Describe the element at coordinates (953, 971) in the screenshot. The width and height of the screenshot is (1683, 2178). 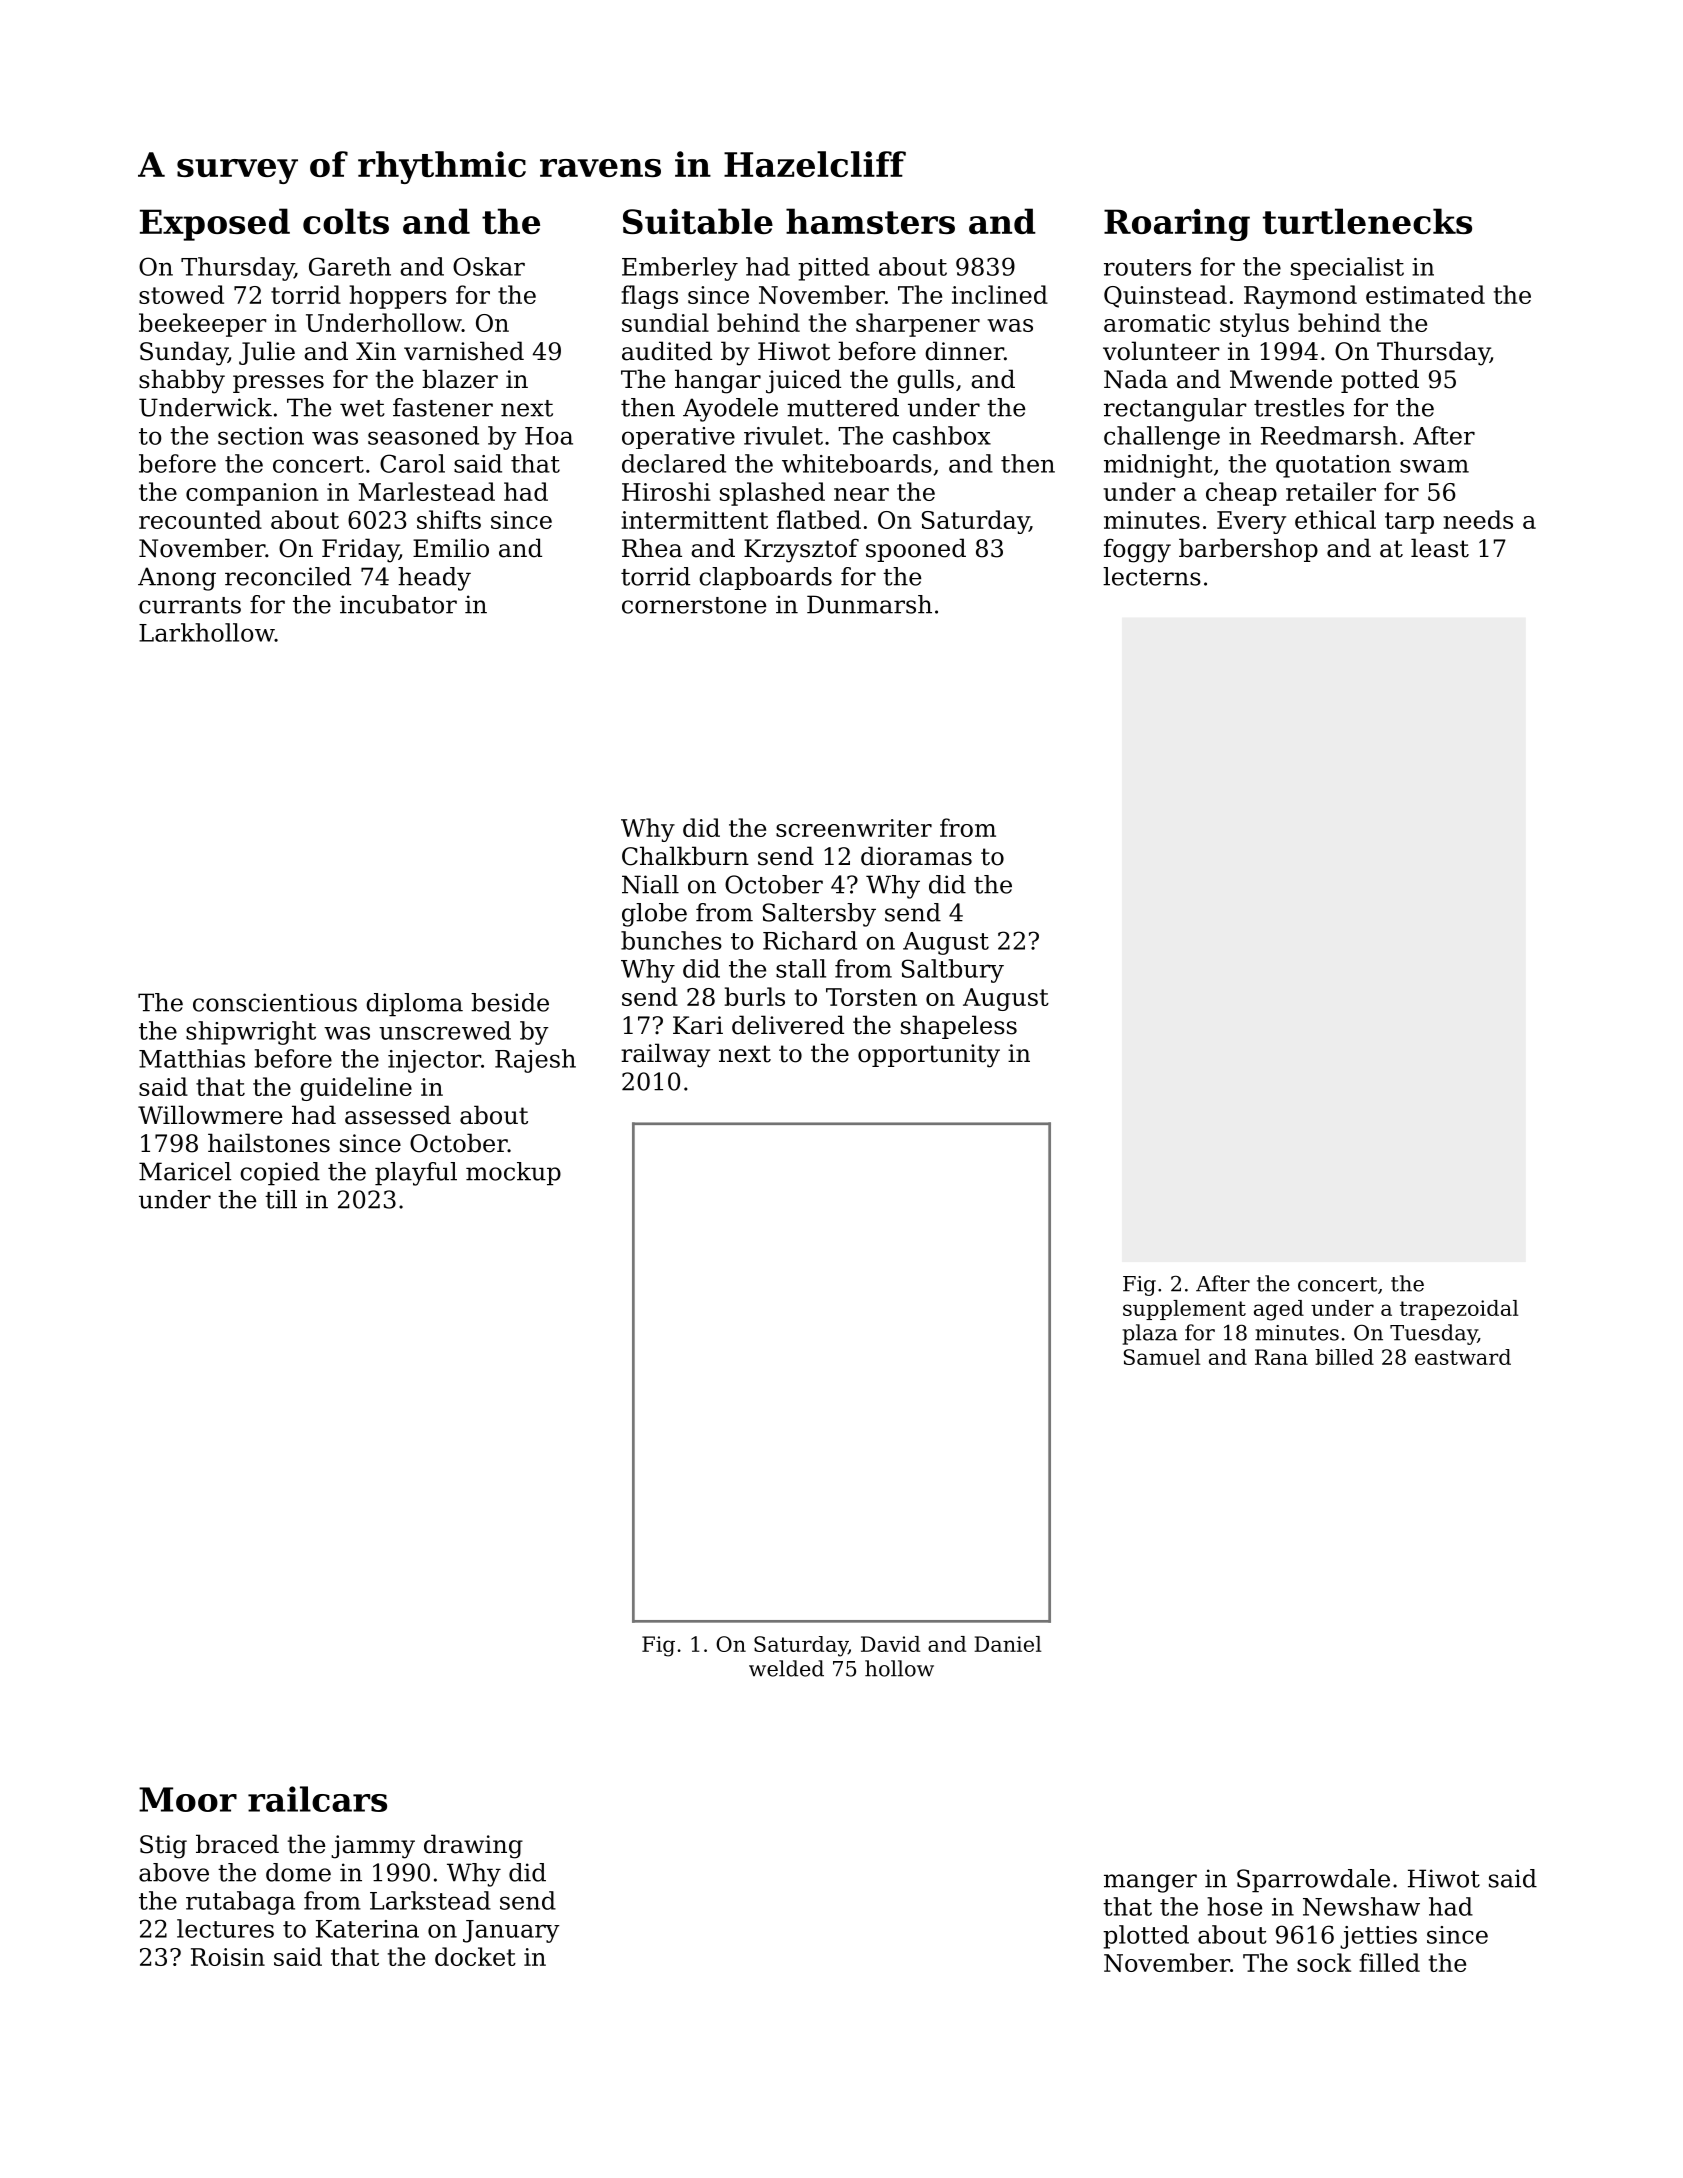
I see `Saltbury` at that location.
